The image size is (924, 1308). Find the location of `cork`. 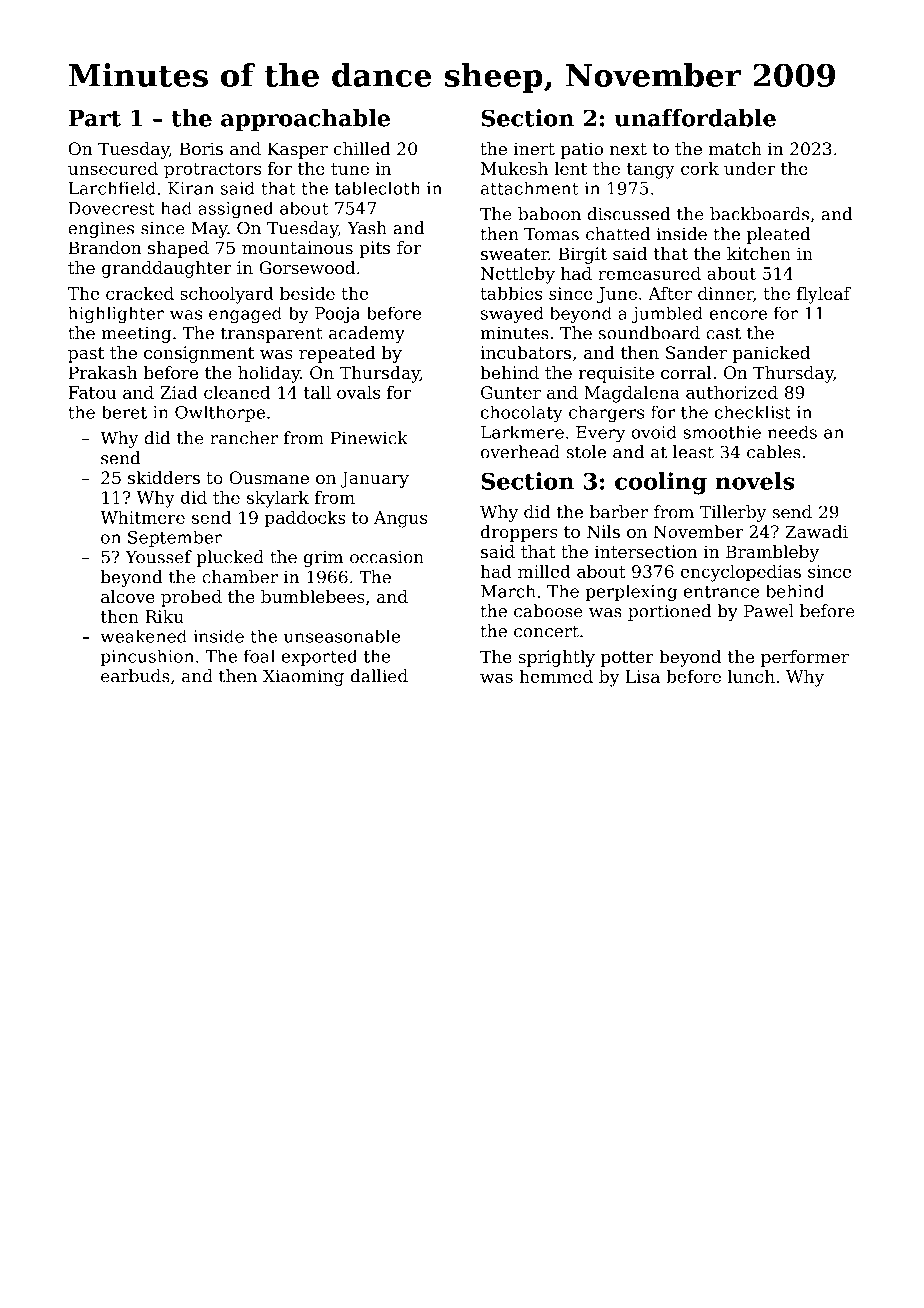

cork is located at coordinates (700, 168).
